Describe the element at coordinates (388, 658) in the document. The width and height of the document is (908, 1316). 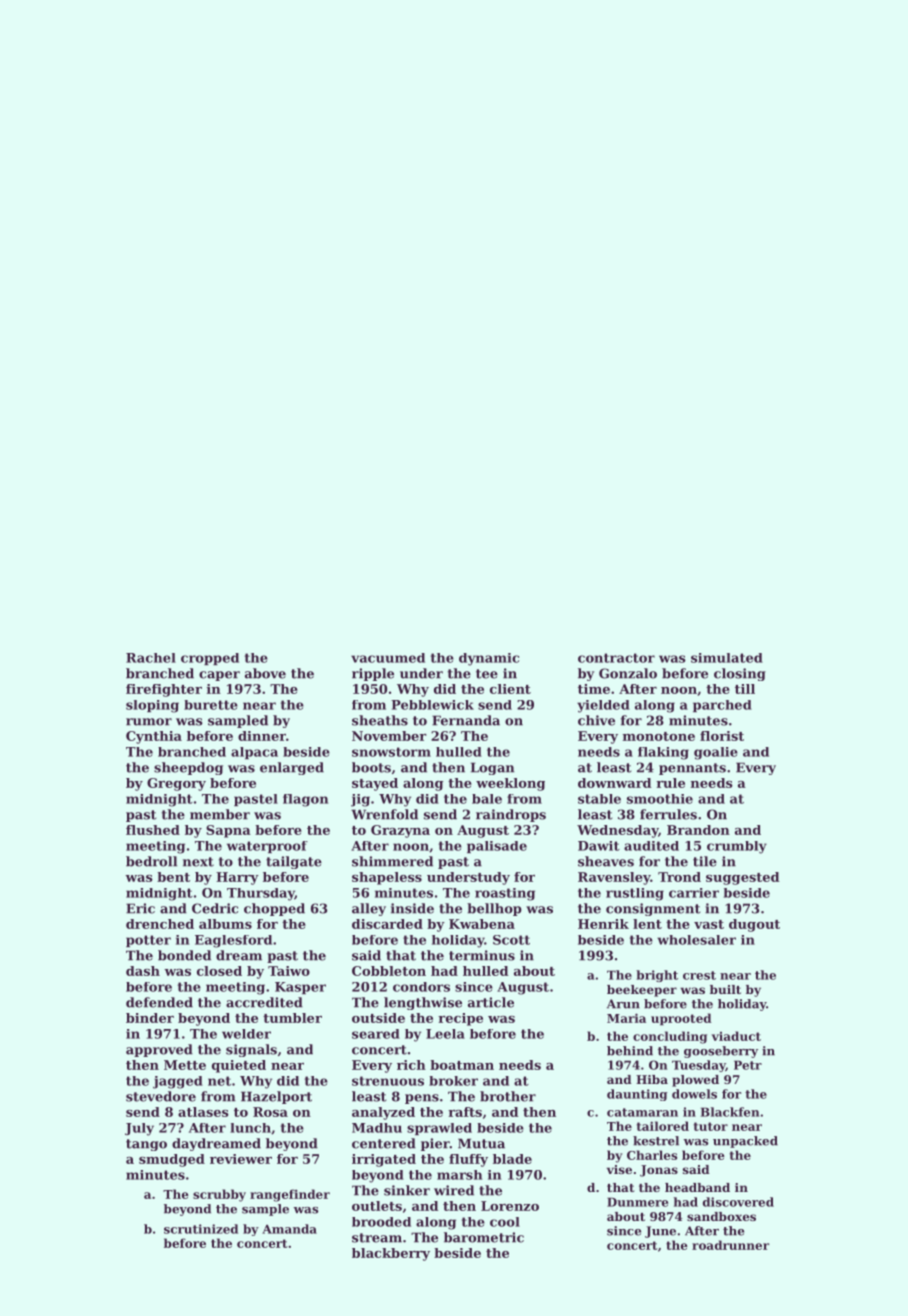
I see `vacuumed` at that location.
